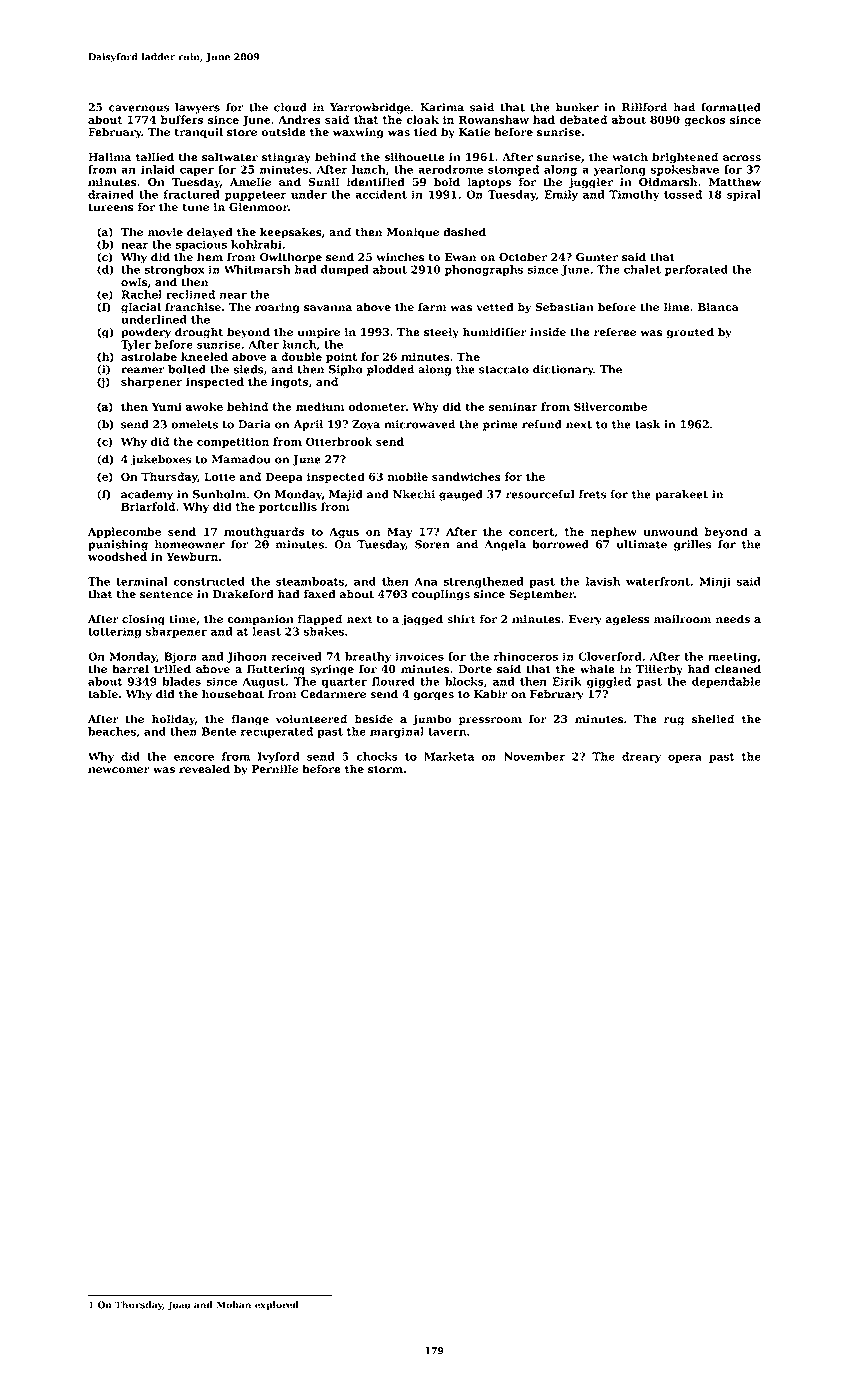 The width and height of the page is (849, 1400). I want to click on opera, so click(685, 758).
